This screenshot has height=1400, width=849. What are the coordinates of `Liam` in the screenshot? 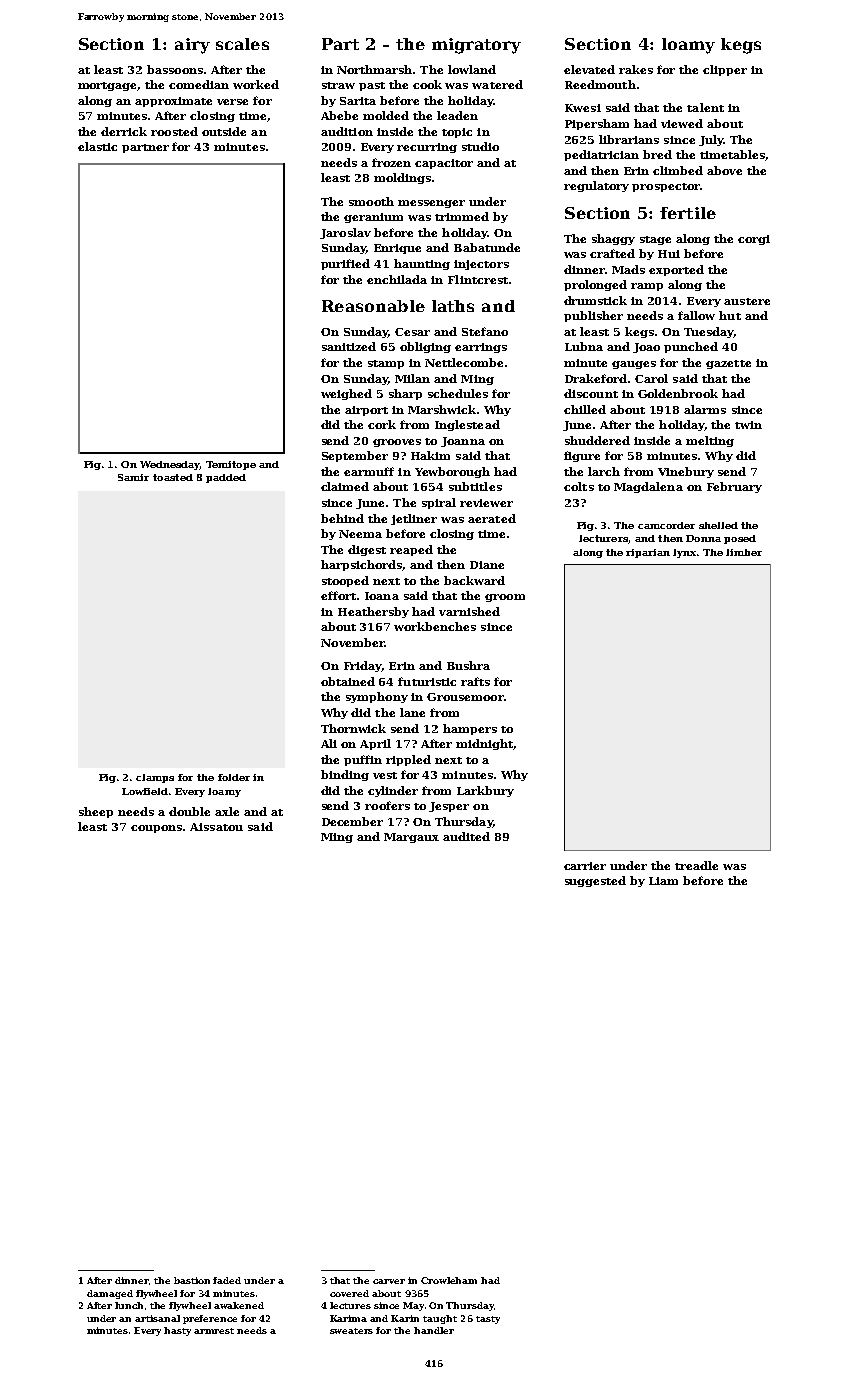 It's located at (663, 881).
